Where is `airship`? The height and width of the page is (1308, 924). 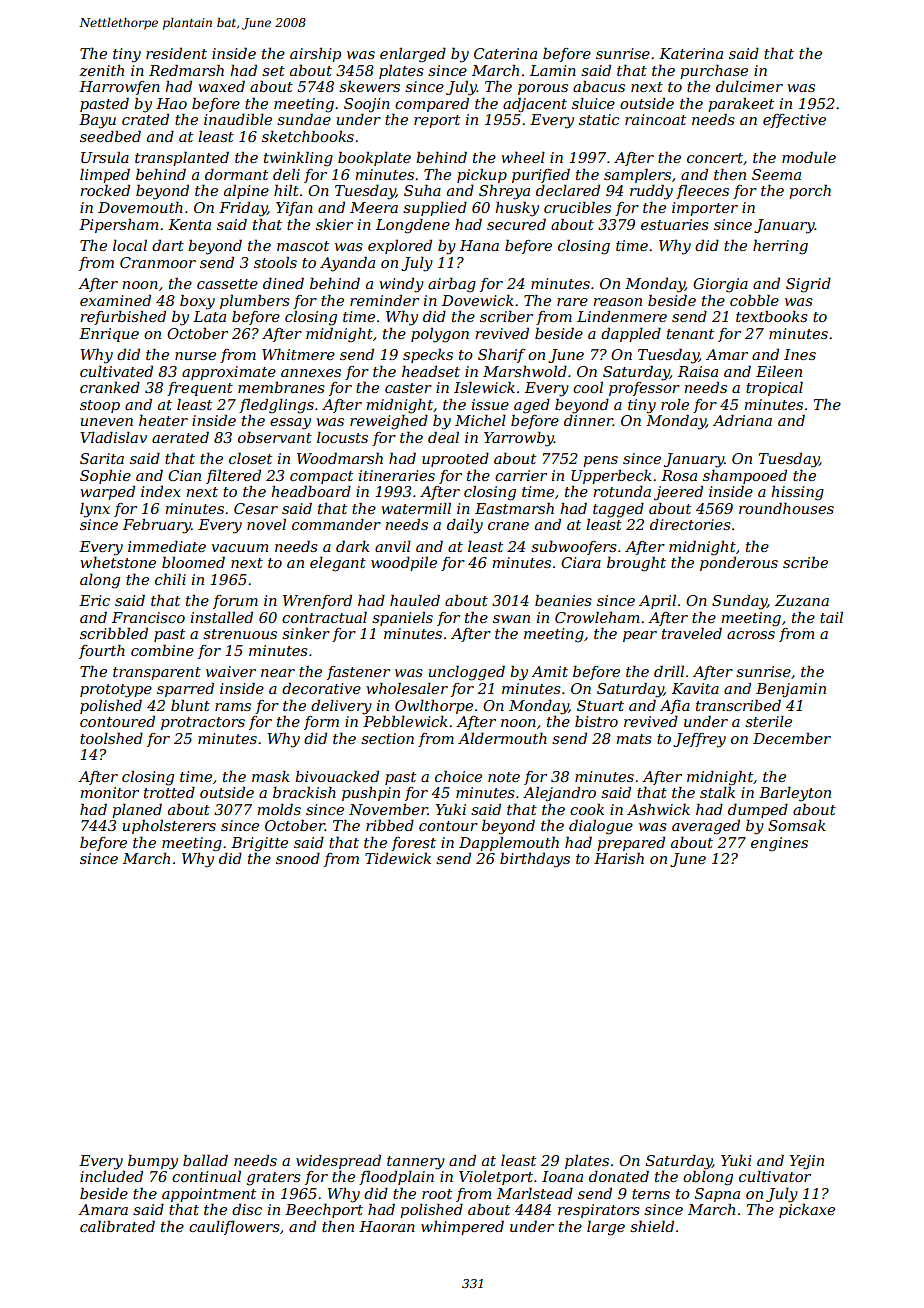
airship is located at coordinates (315, 55).
